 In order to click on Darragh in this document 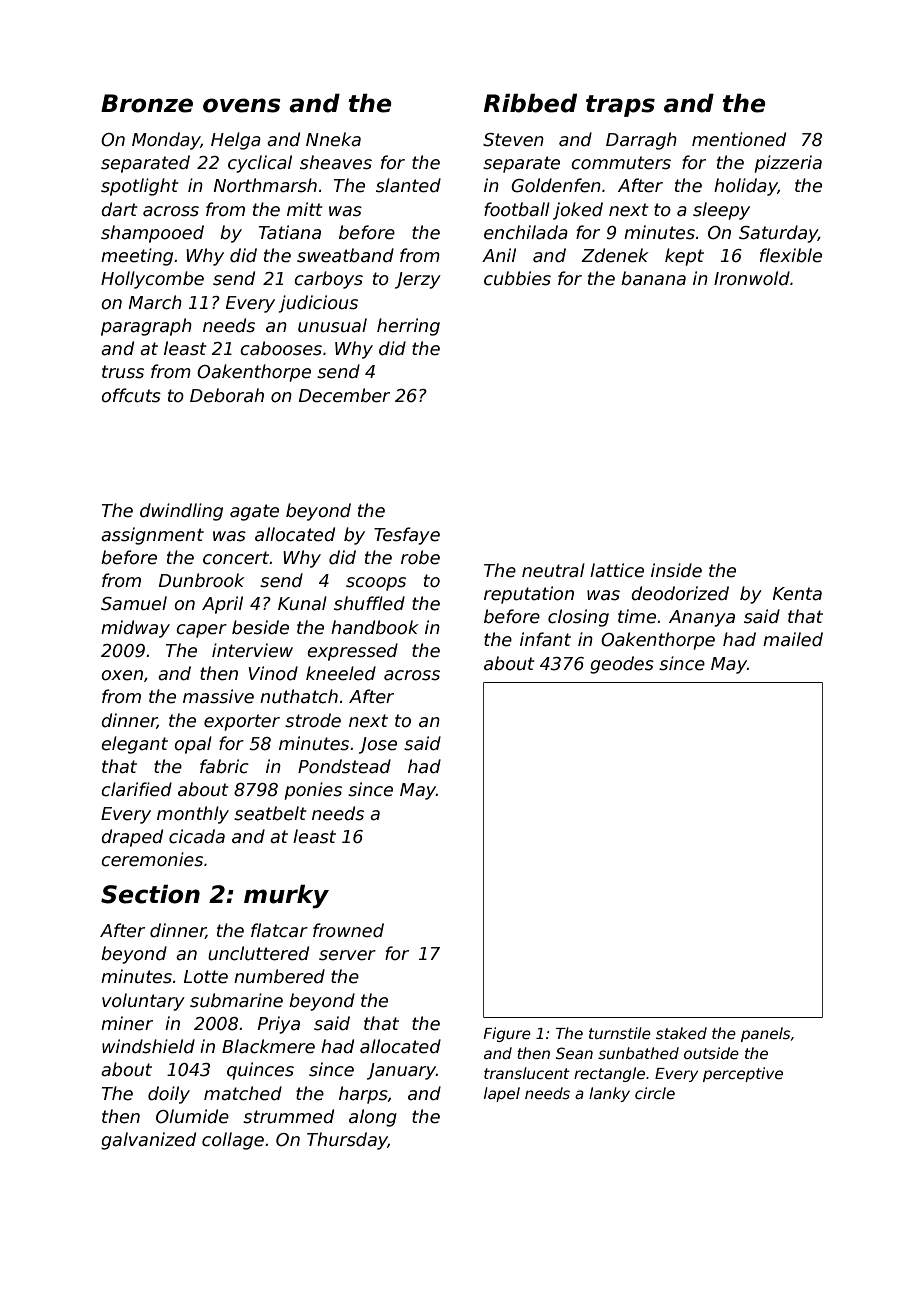, I will do `click(641, 141)`.
